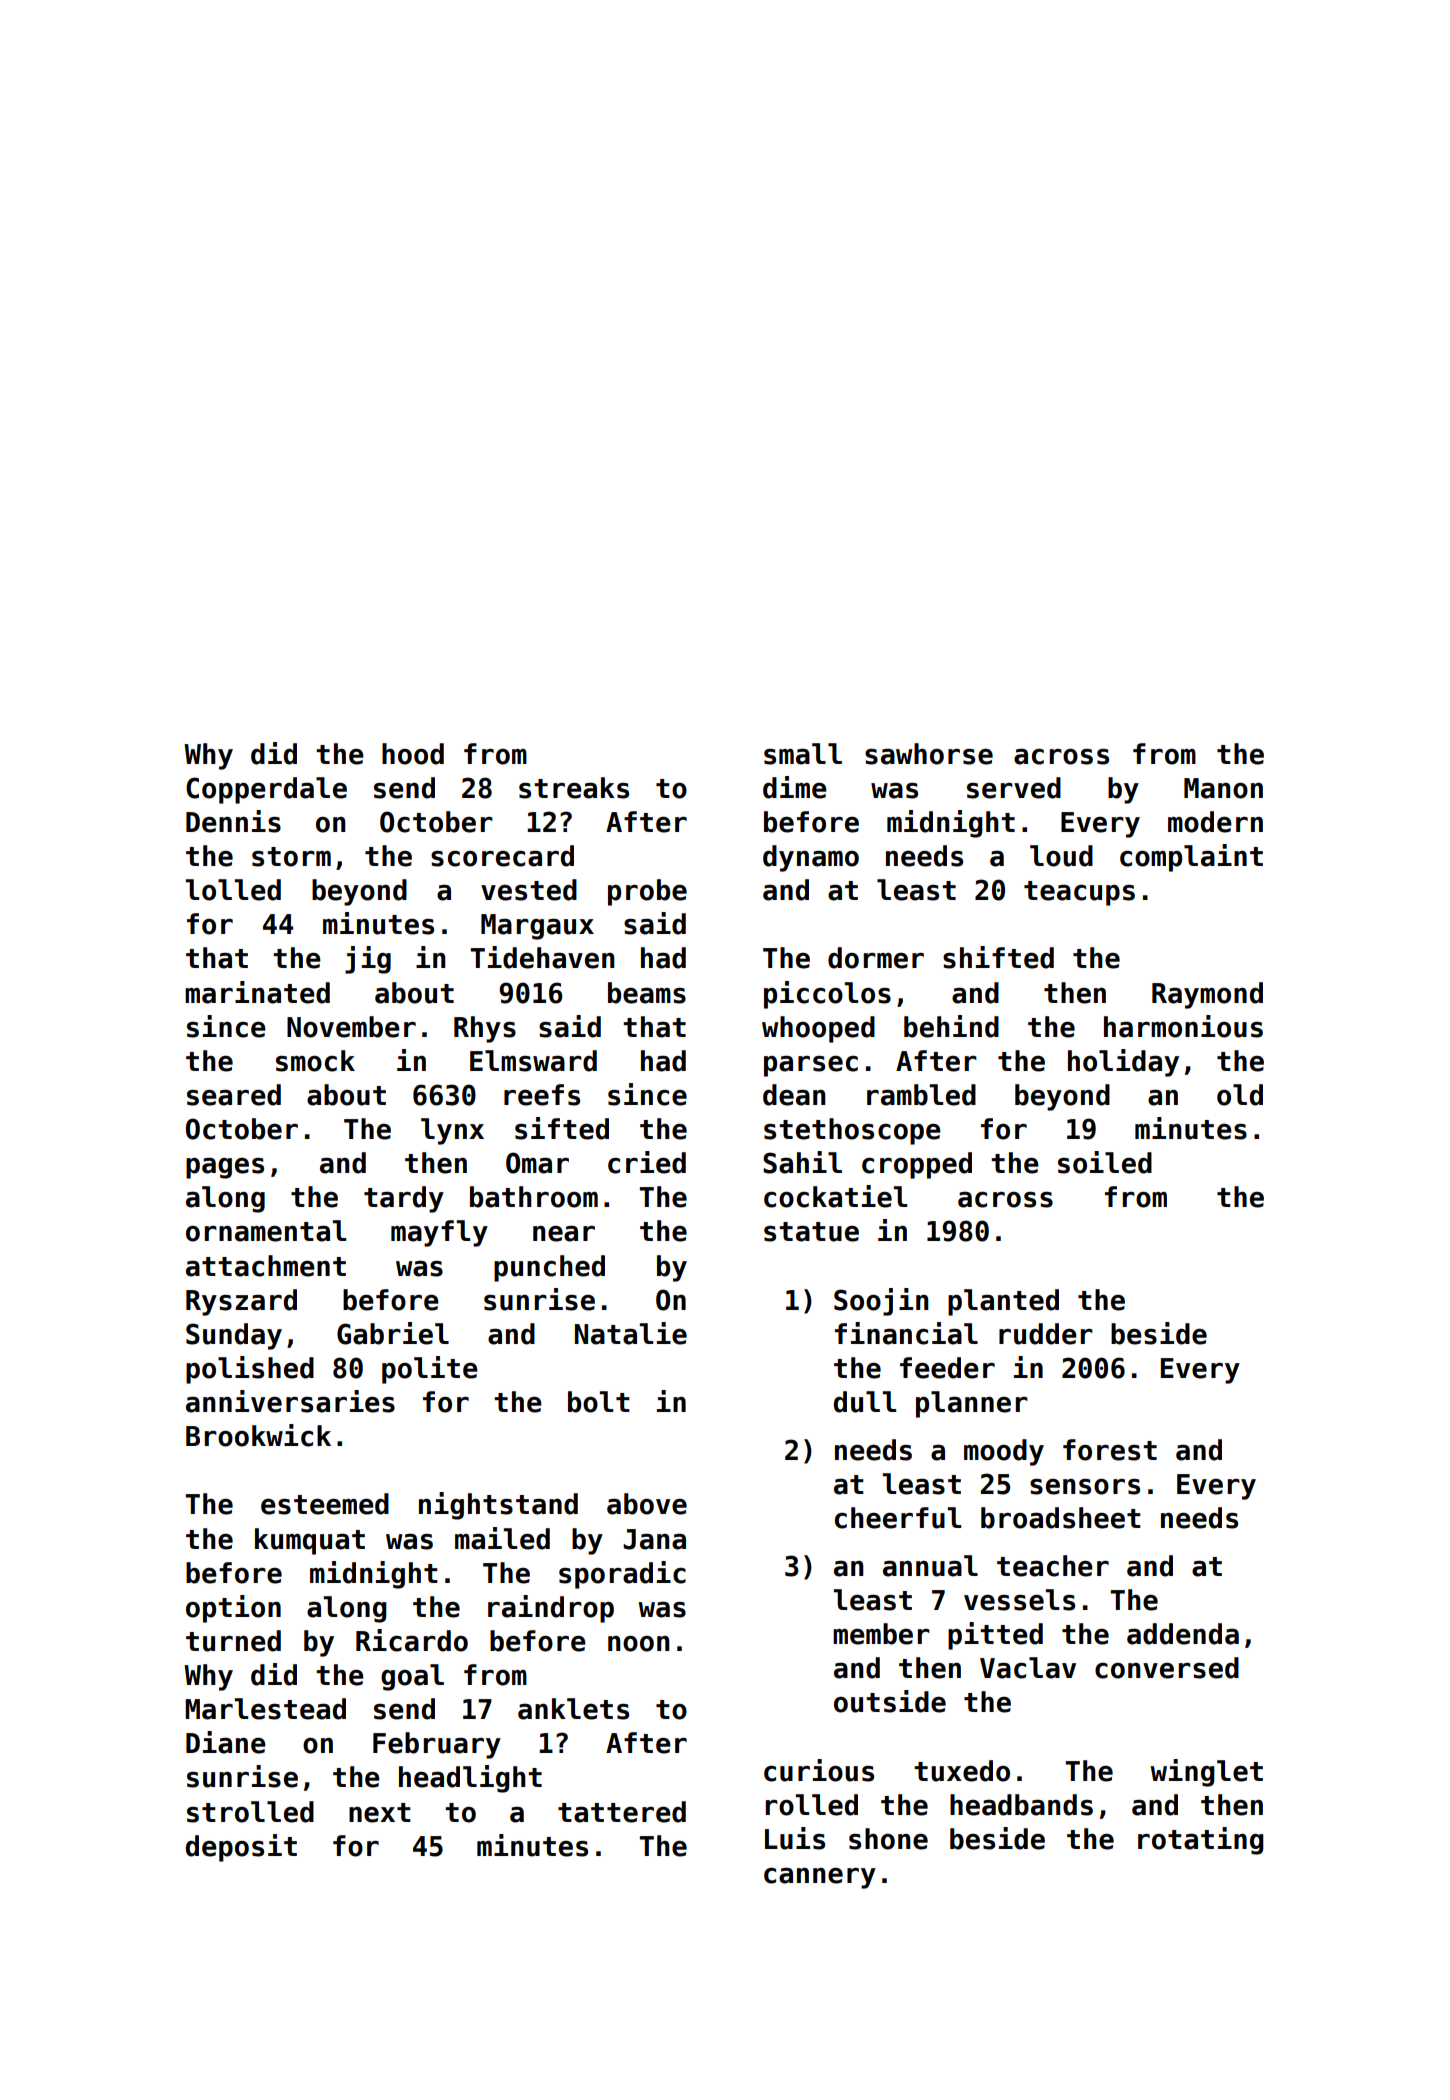 Image resolution: width=1450 pixels, height=2100 pixels. What do you see at coordinates (404, 1199) in the screenshot?
I see `tardy` at bounding box center [404, 1199].
